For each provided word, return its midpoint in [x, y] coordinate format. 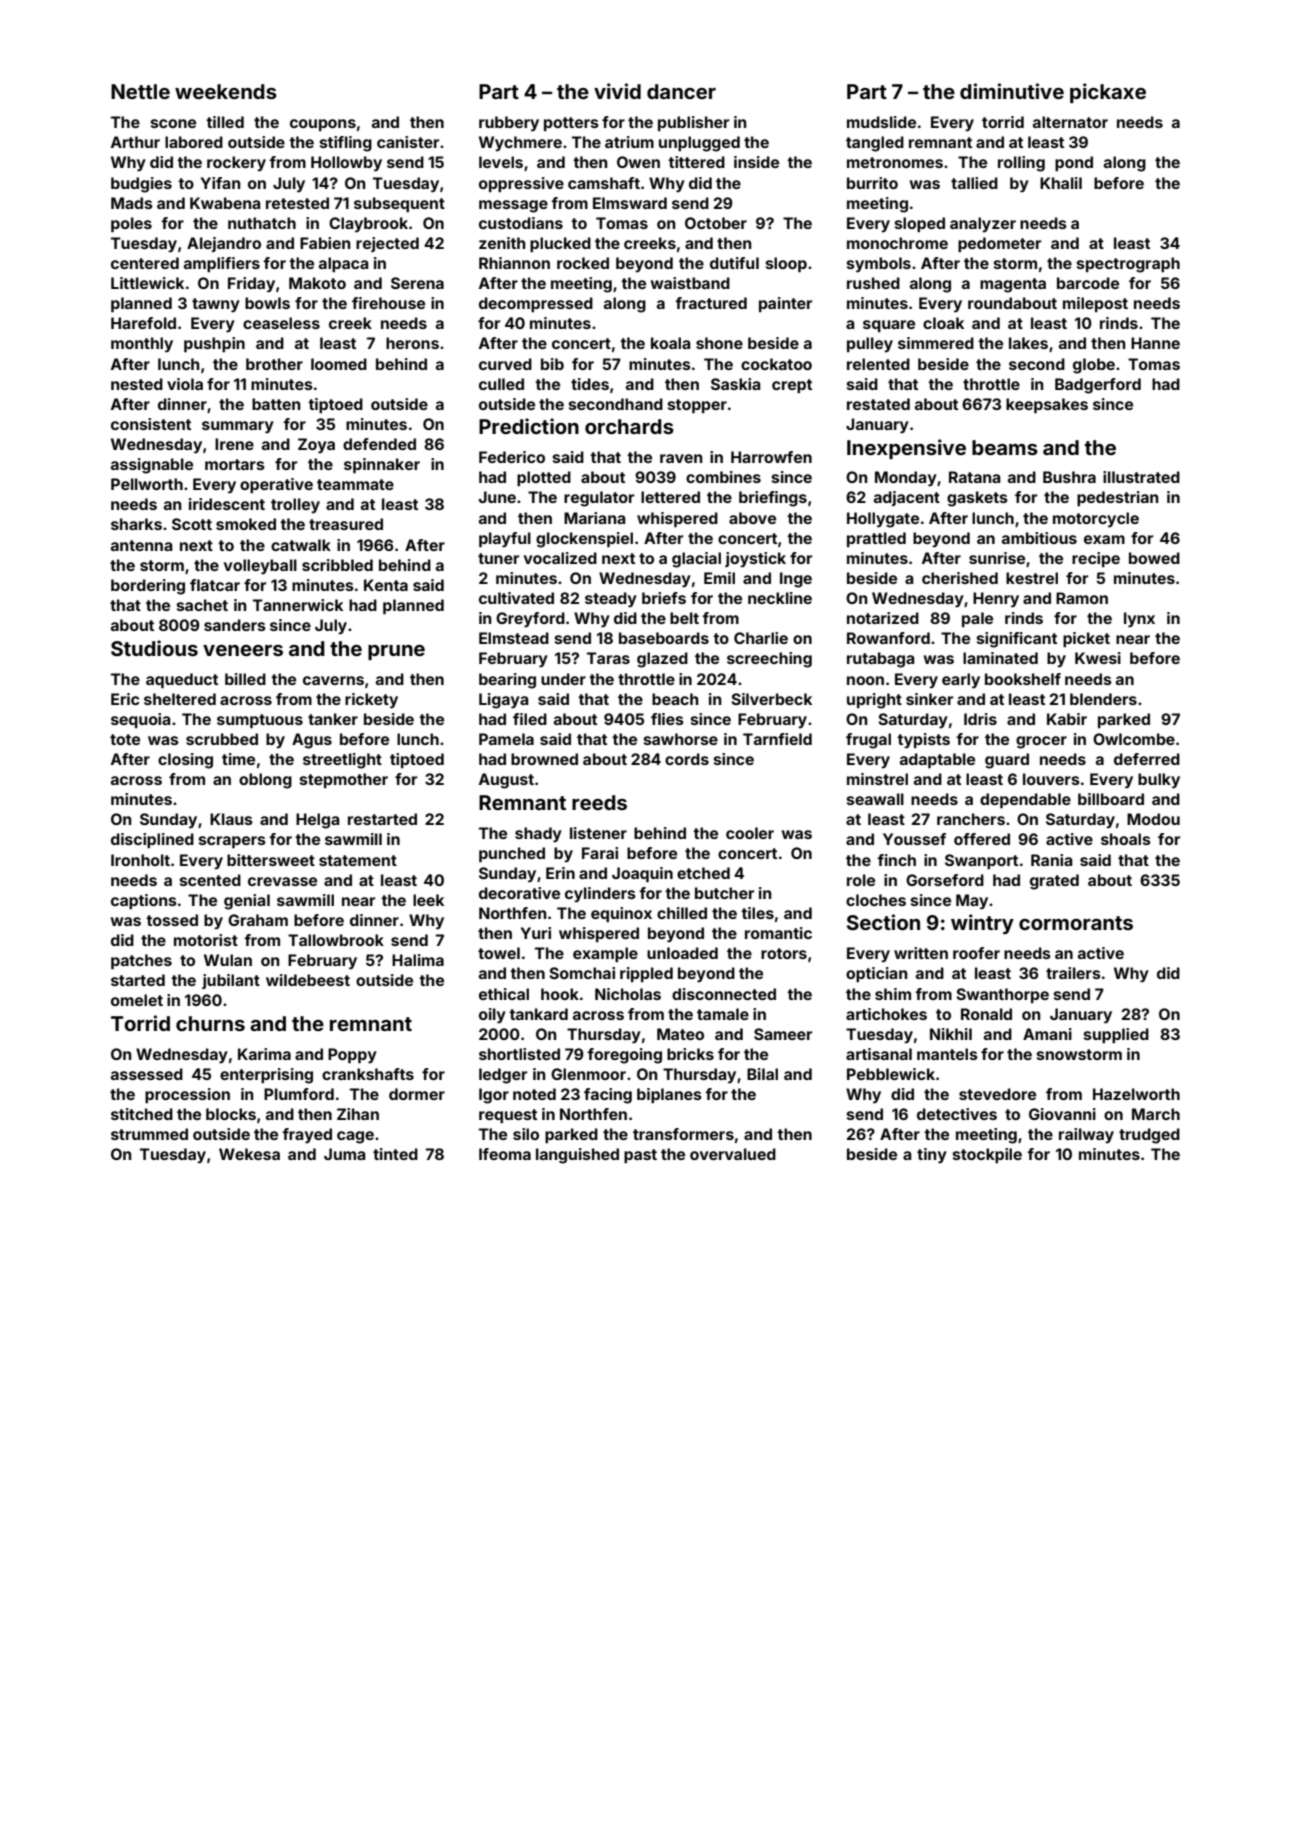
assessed [147, 1074]
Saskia [735, 384]
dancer [681, 91]
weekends [226, 91]
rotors [784, 953]
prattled [876, 539]
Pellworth [147, 484]
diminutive [1012, 91]
